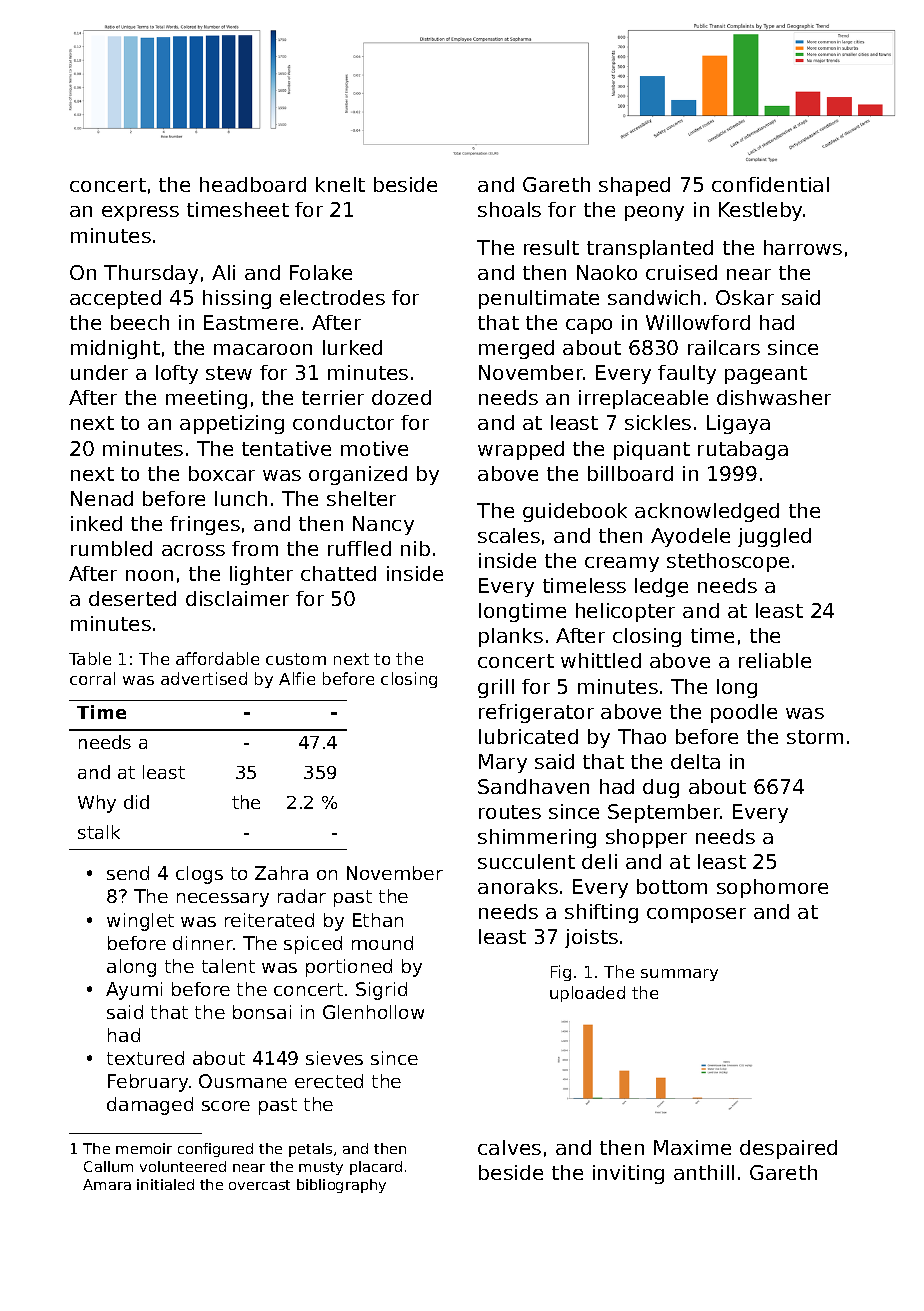 This screenshot has height=1311, width=924. I want to click on succulent, so click(526, 861).
